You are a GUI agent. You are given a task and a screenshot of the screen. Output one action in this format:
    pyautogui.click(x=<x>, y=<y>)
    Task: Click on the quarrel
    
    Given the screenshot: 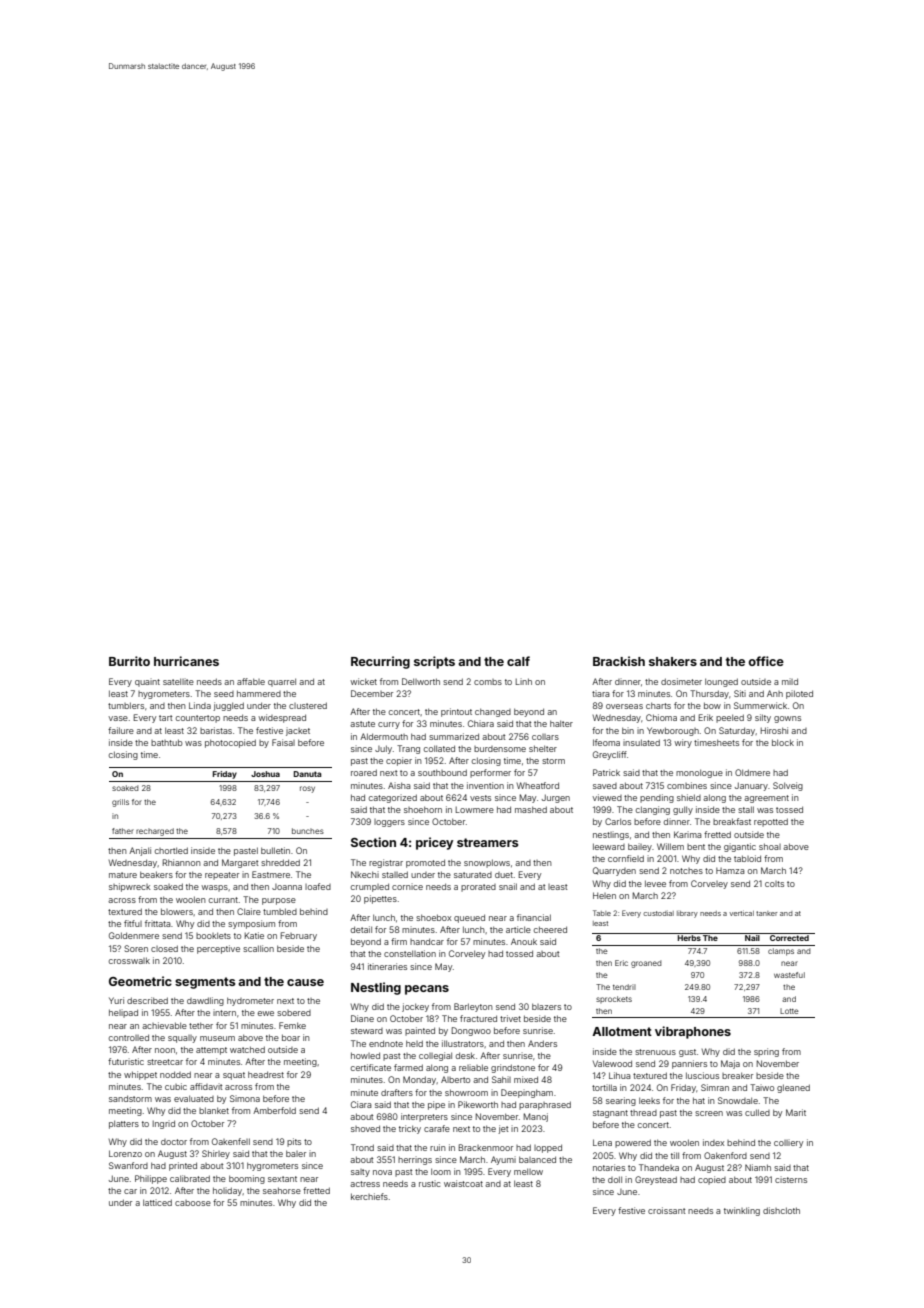 What is the action you would take?
    pyautogui.click(x=282, y=682)
